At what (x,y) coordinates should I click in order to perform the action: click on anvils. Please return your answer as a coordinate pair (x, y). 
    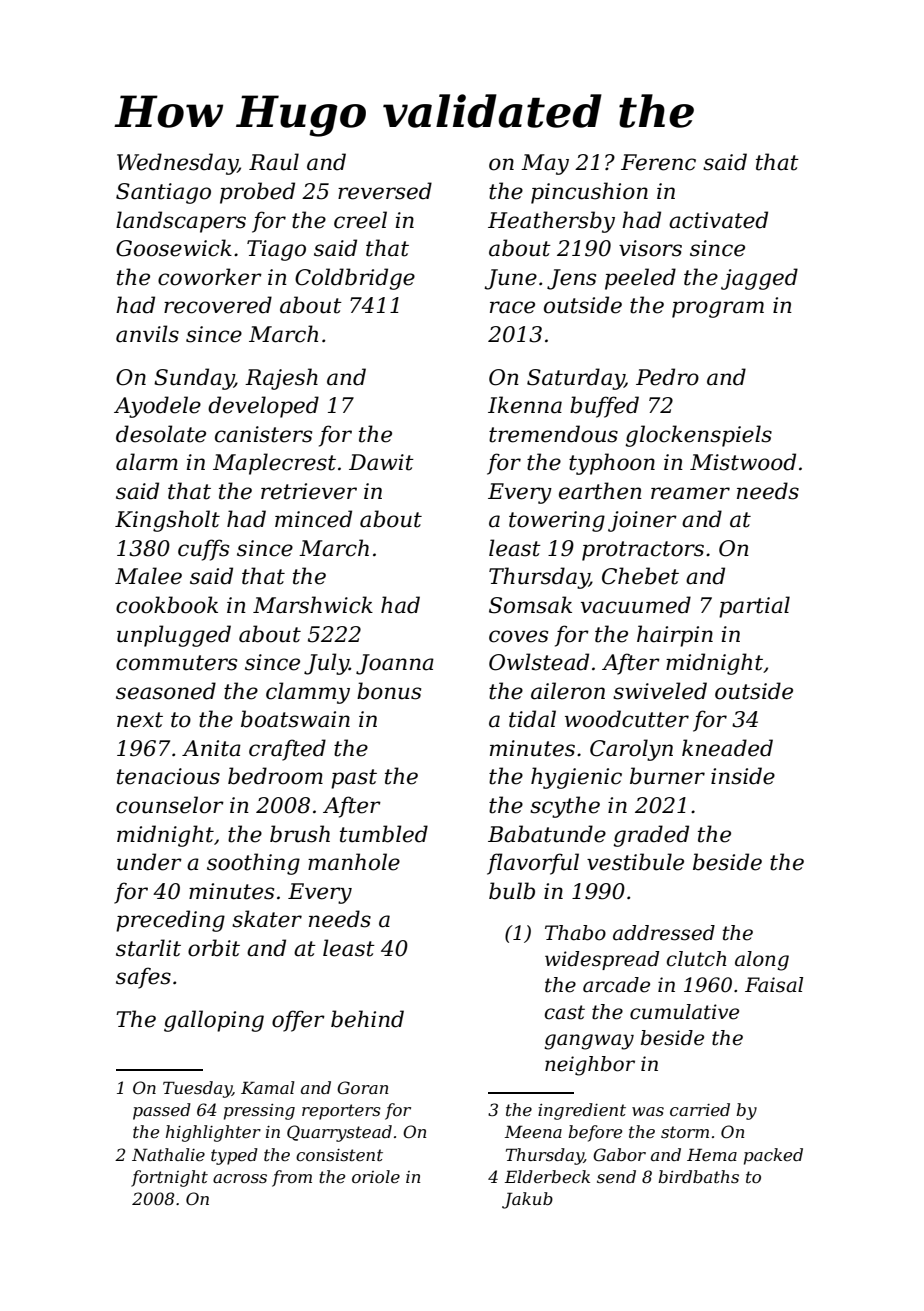
    Looking at the image, I should click on (147, 334).
